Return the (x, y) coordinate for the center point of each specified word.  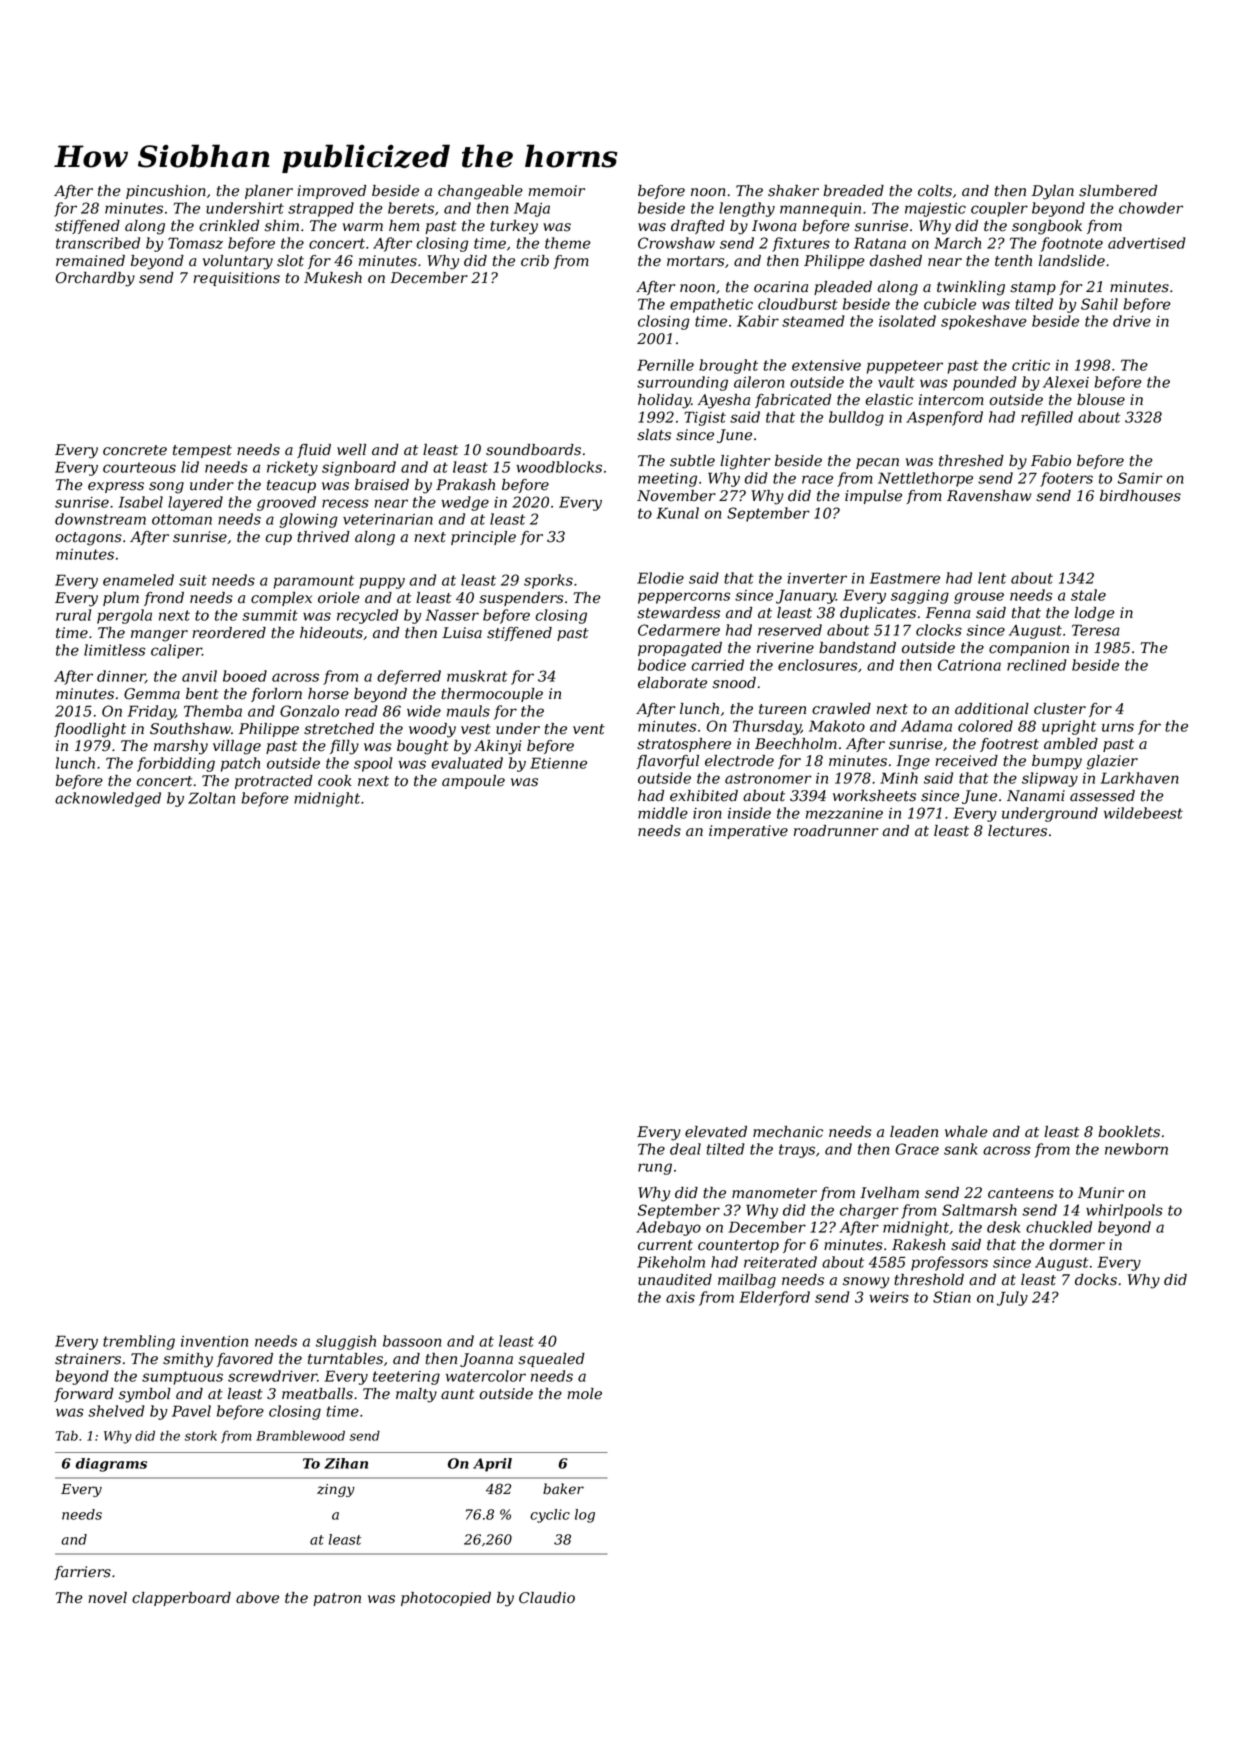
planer (269, 192)
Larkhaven (1140, 778)
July (1012, 1298)
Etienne (558, 763)
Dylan (1053, 192)
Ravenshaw (989, 496)
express (116, 487)
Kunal (677, 513)
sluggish (346, 1342)
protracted (274, 782)
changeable (480, 192)
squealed (552, 1360)
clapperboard (181, 1599)
